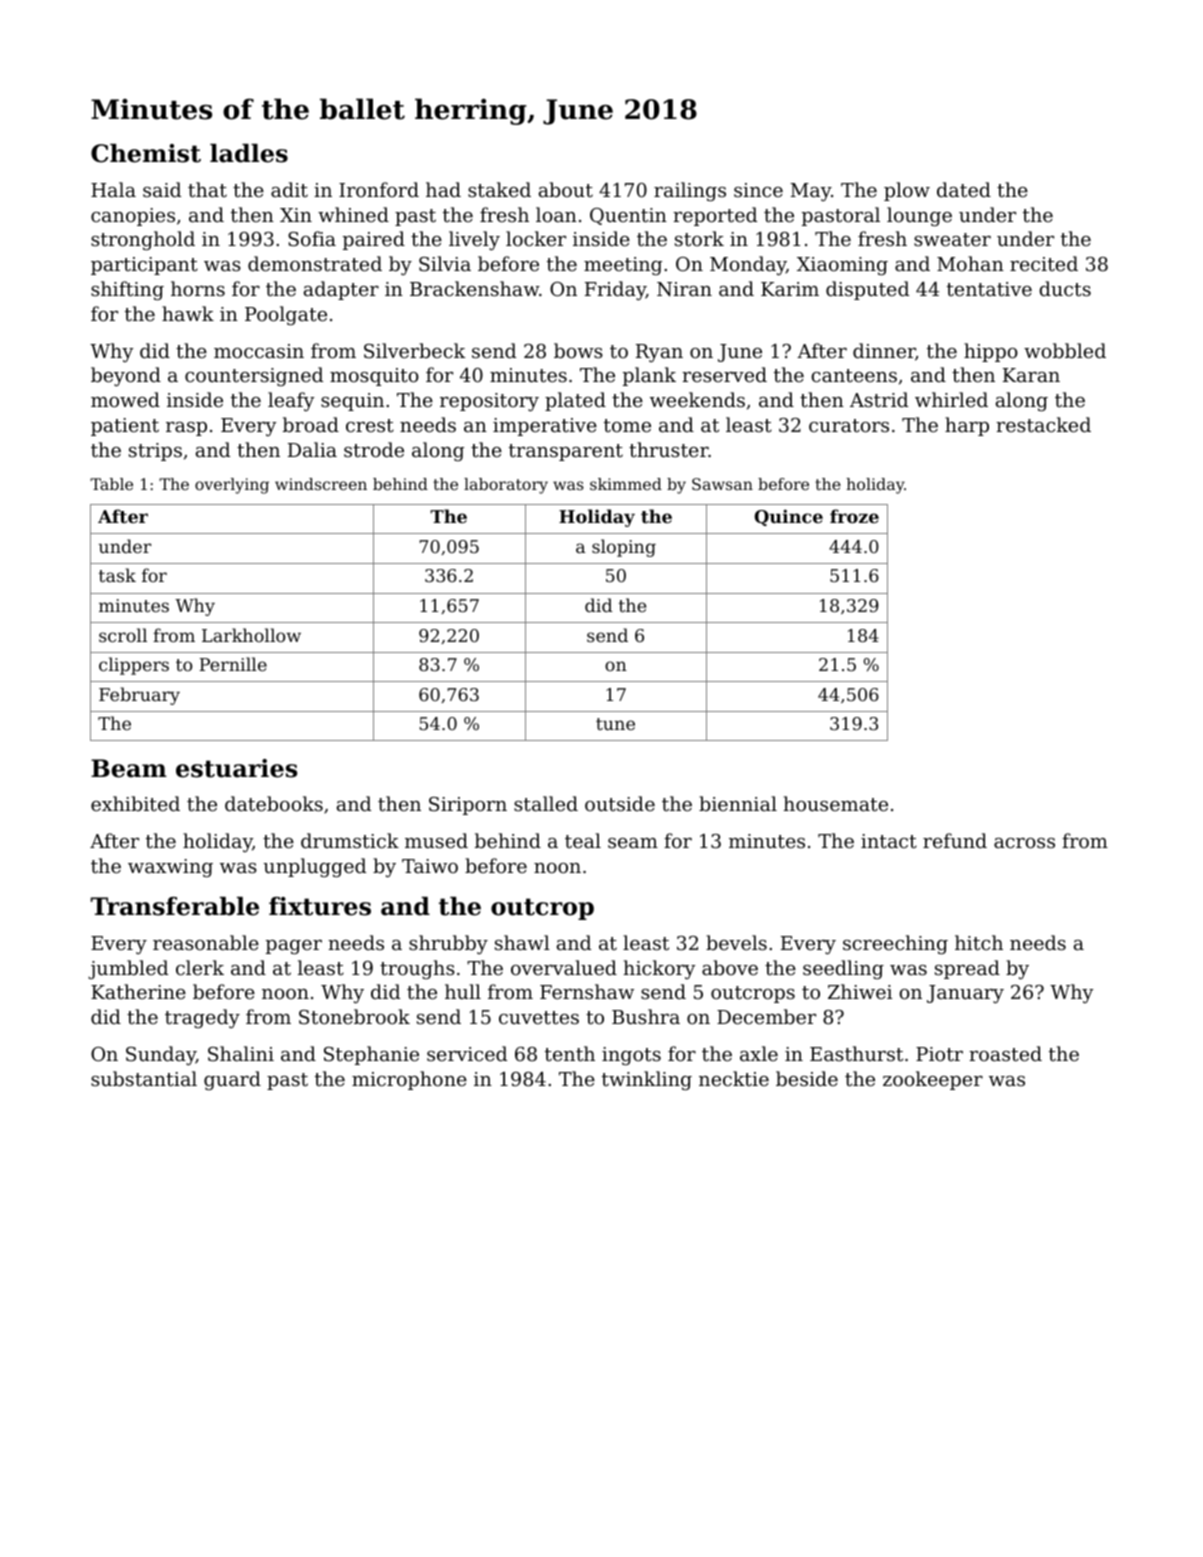 The width and height of the image is (1203, 1557). I want to click on Chemist, so click(146, 153).
